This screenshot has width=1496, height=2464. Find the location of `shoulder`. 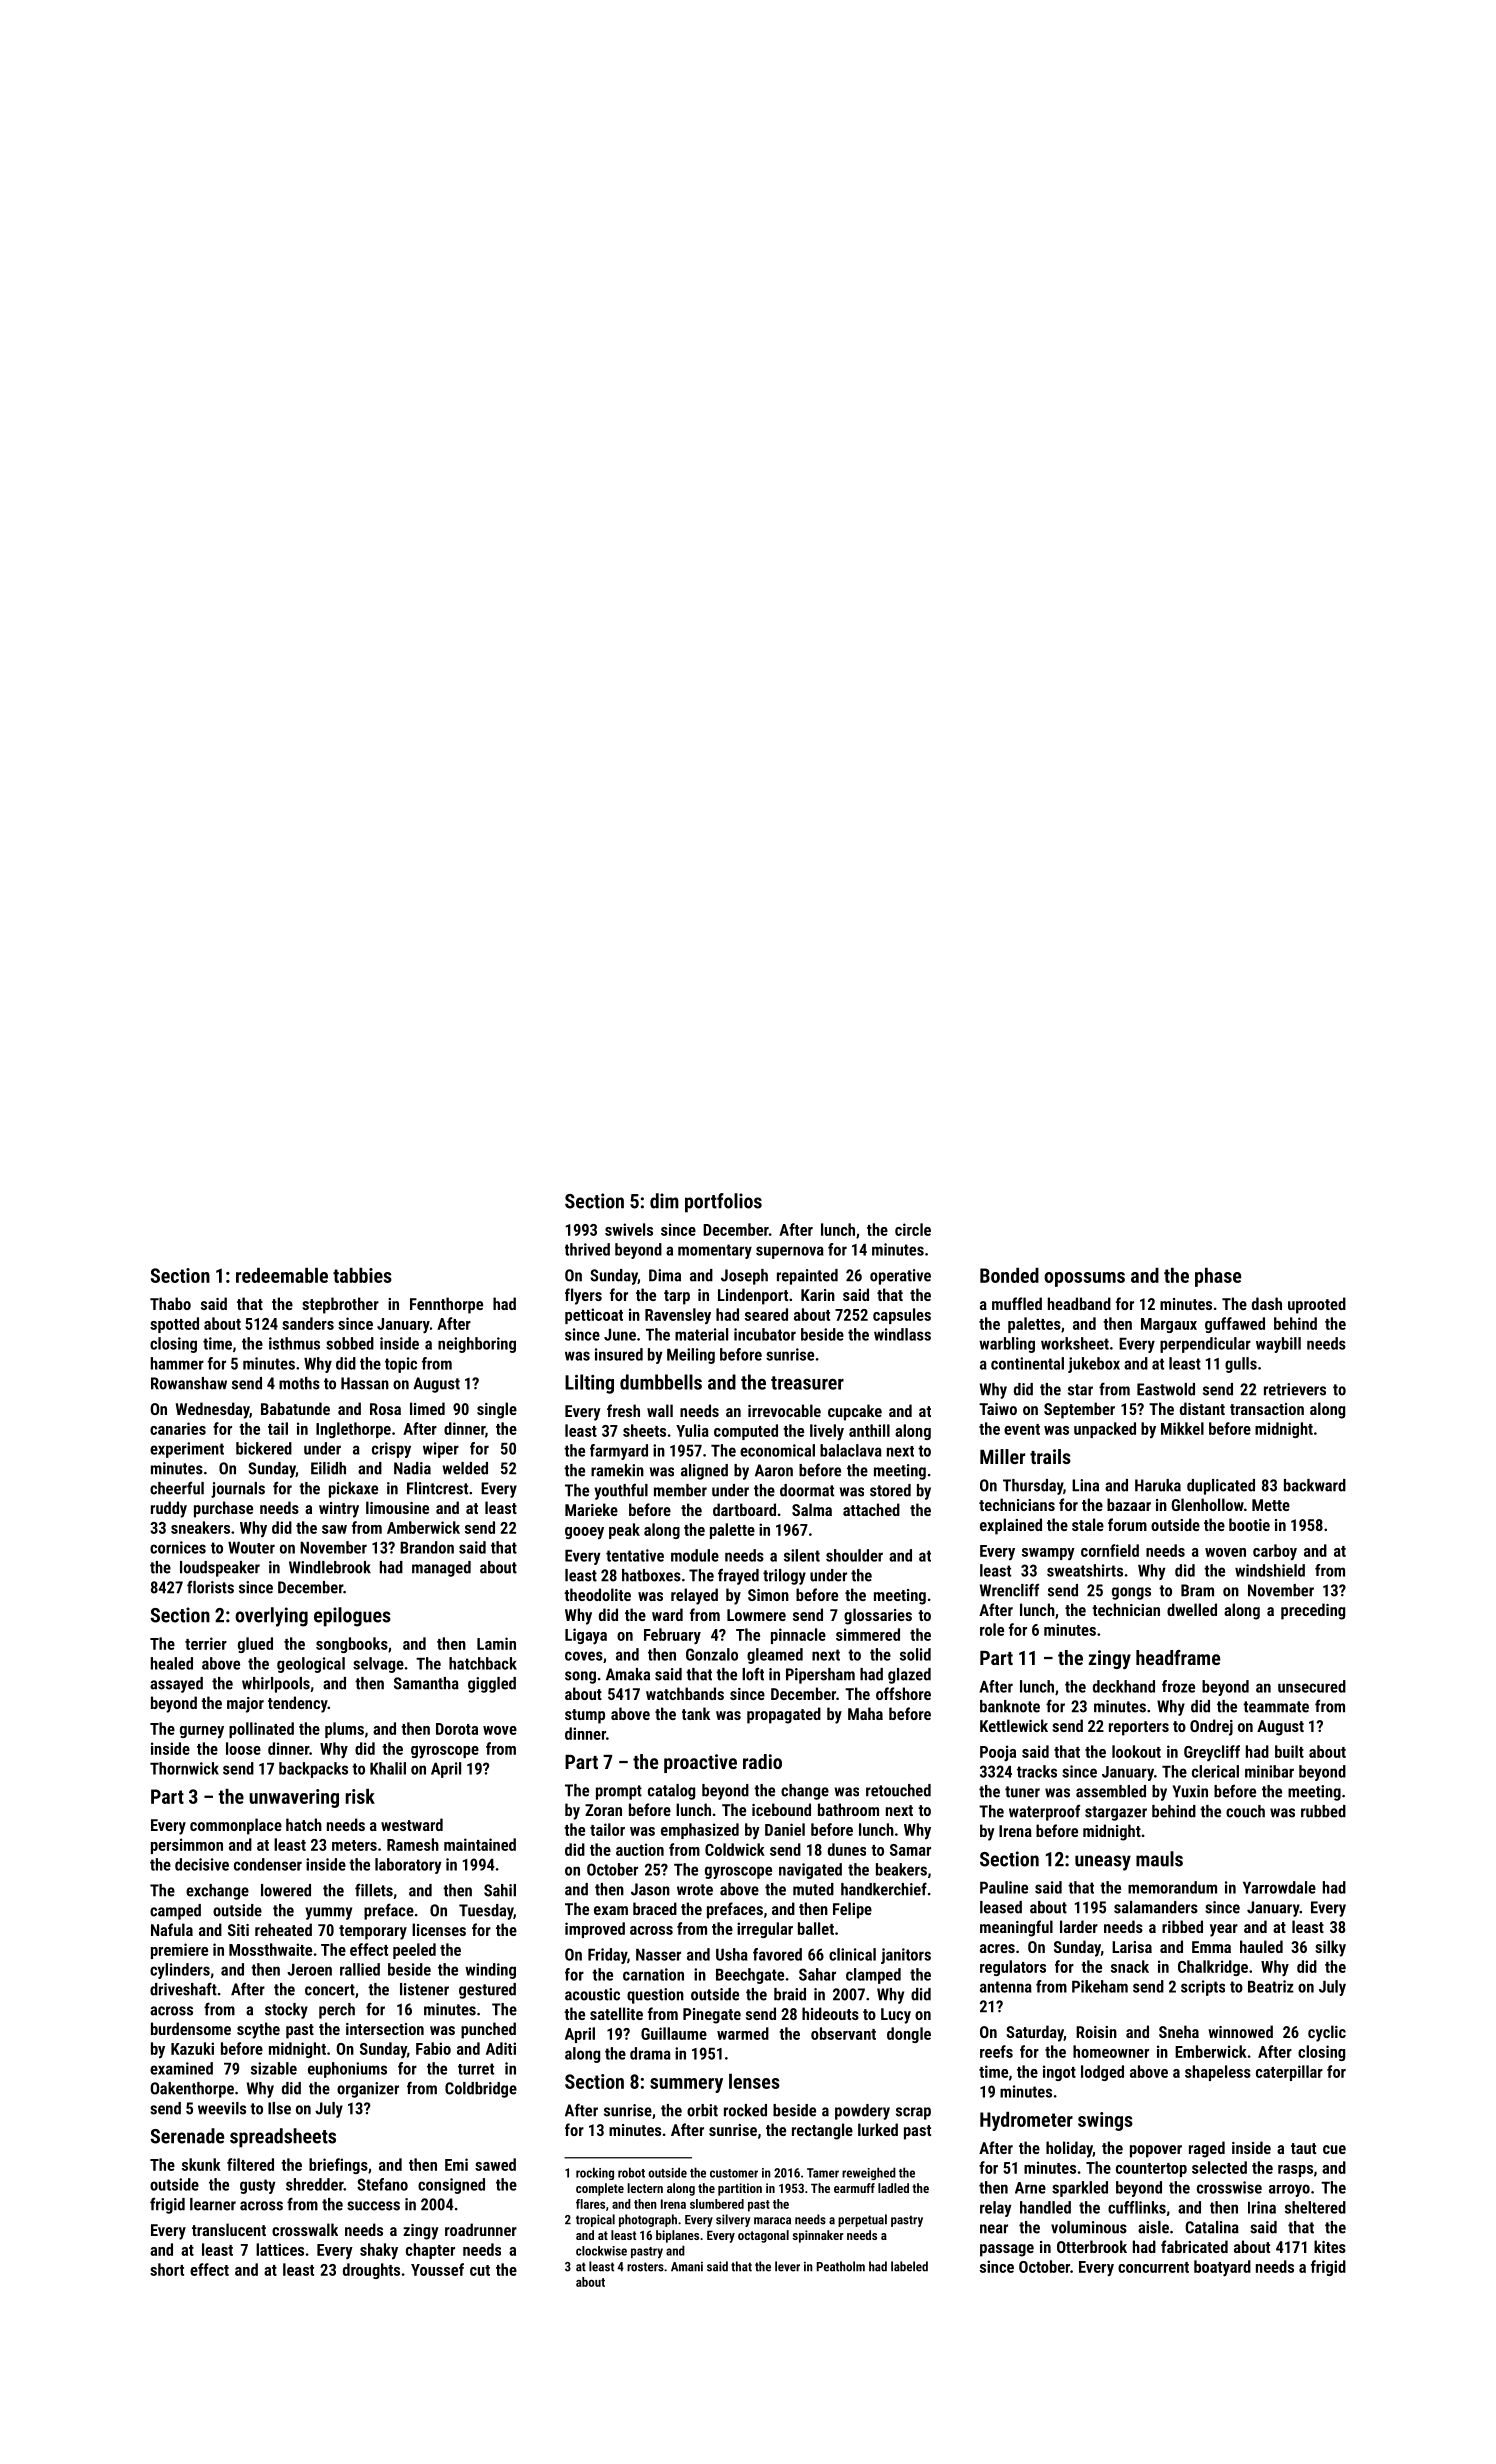

shoulder is located at coordinates (854, 1555).
